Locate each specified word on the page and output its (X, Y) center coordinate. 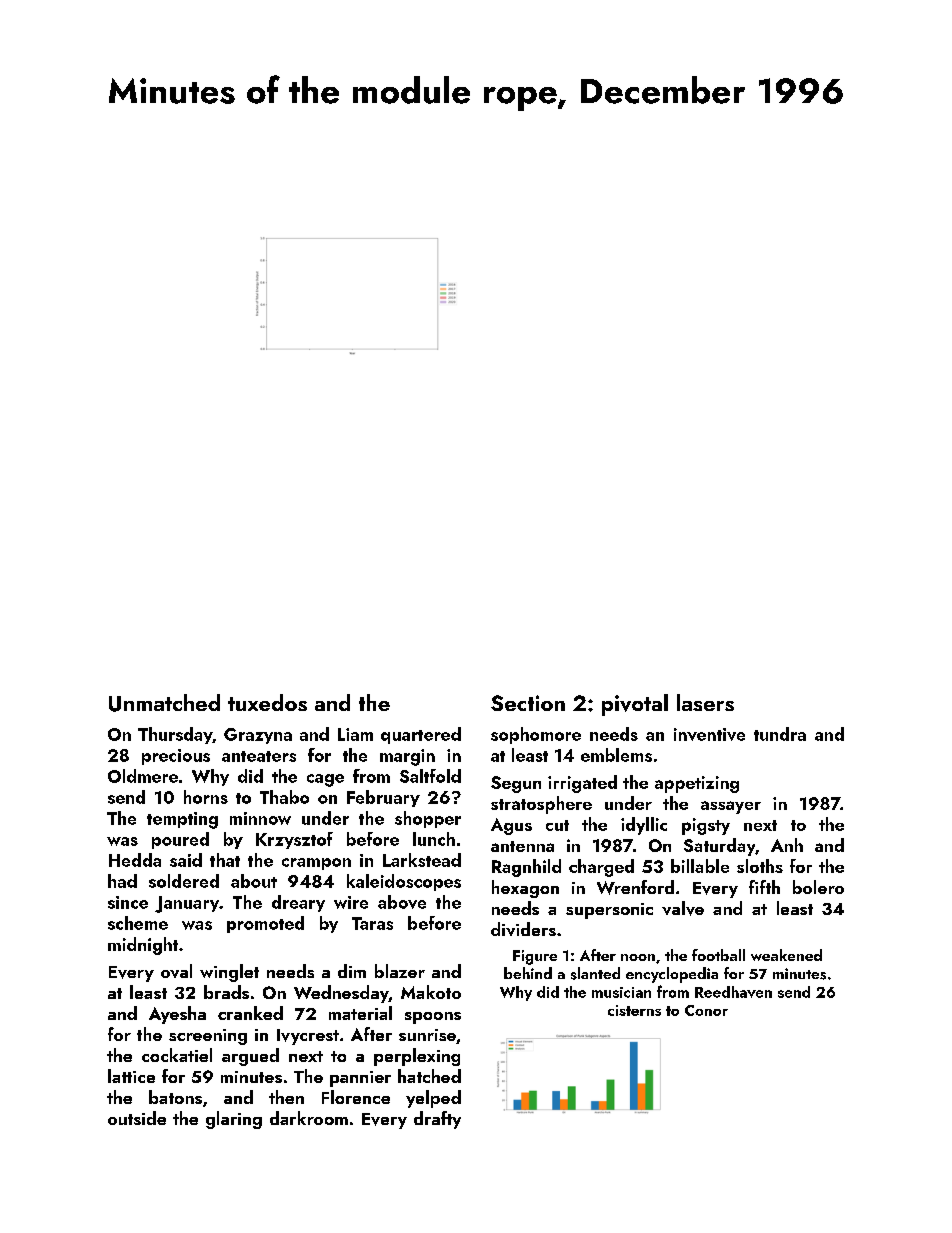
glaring (234, 1120)
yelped (433, 1099)
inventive (709, 734)
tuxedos (267, 702)
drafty (437, 1120)
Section (528, 703)
